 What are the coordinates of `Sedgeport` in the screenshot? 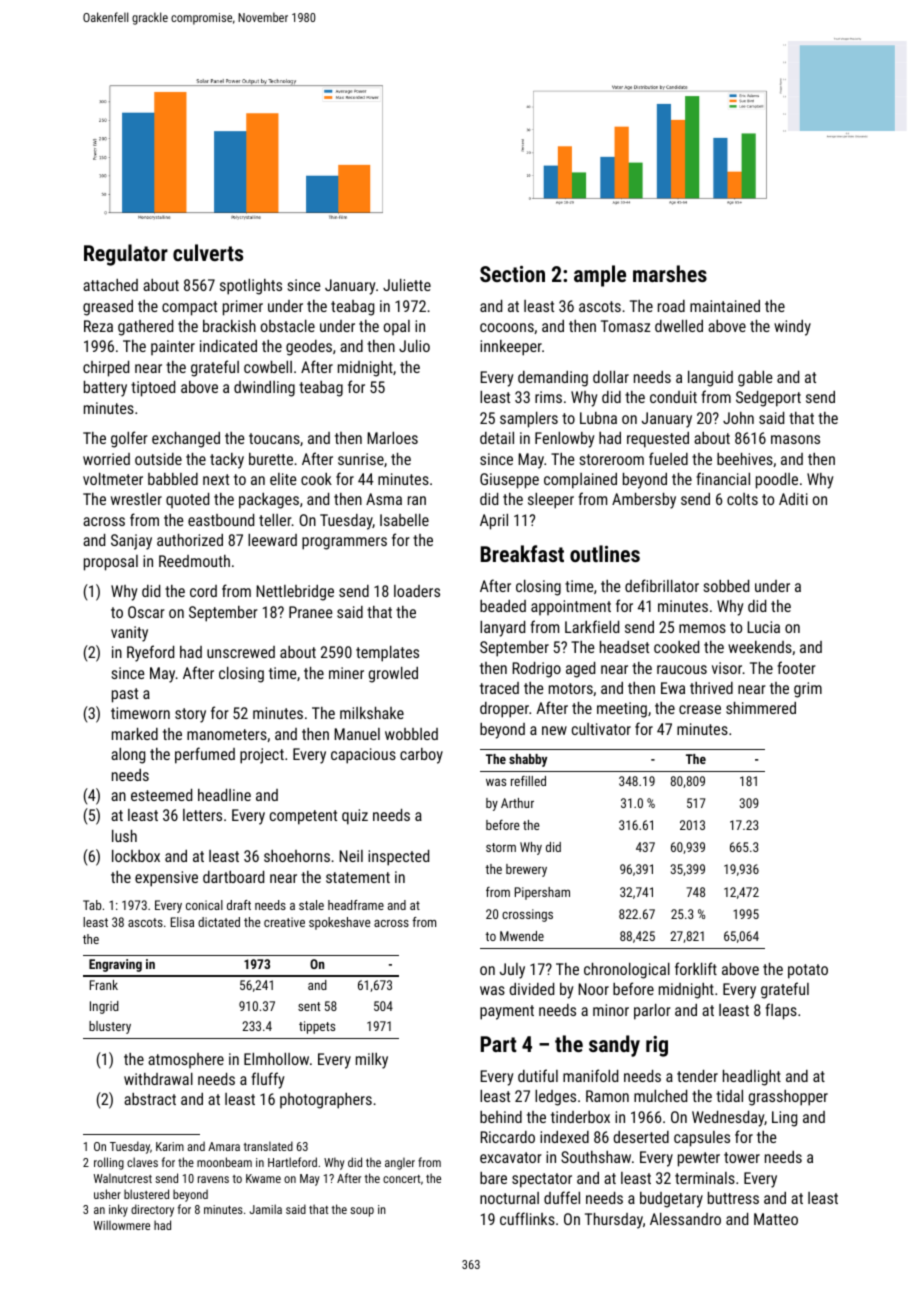 It's located at (768, 399).
